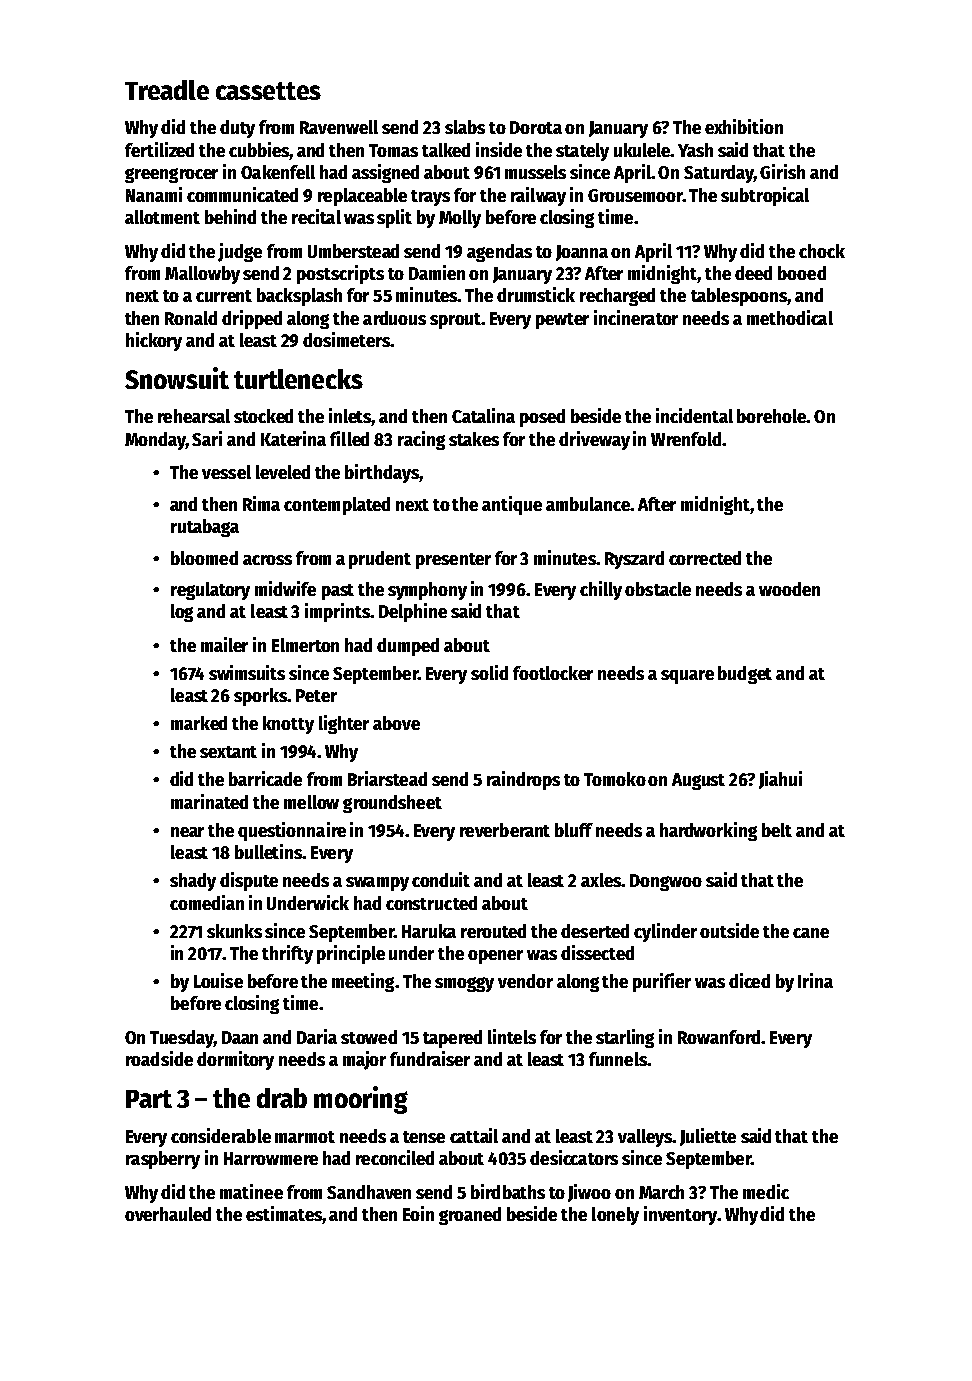  What do you see at coordinates (625, 1038) in the page?
I see `starling` at bounding box center [625, 1038].
